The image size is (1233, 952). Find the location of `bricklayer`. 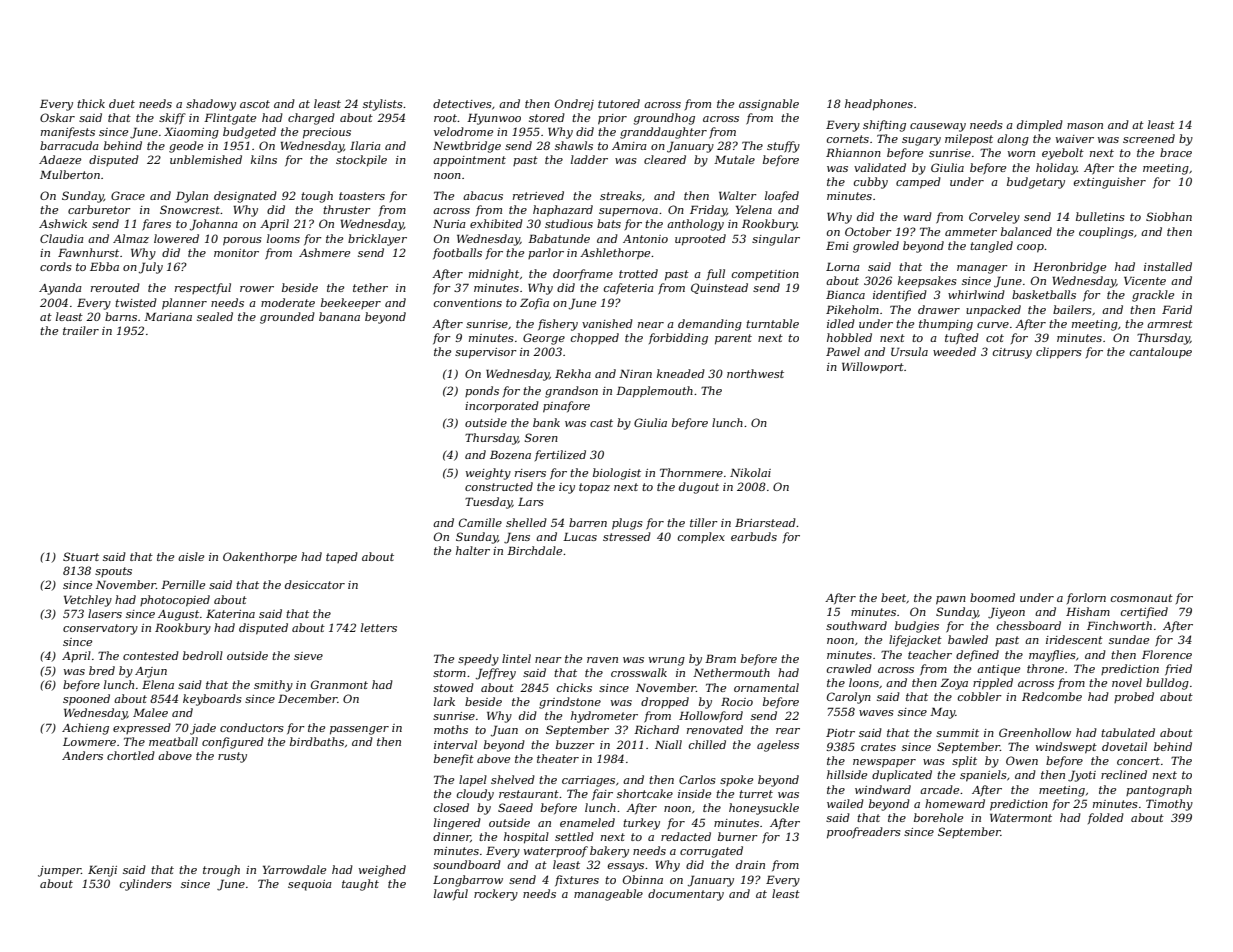

bricklayer is located at coordinates (377, 240).
